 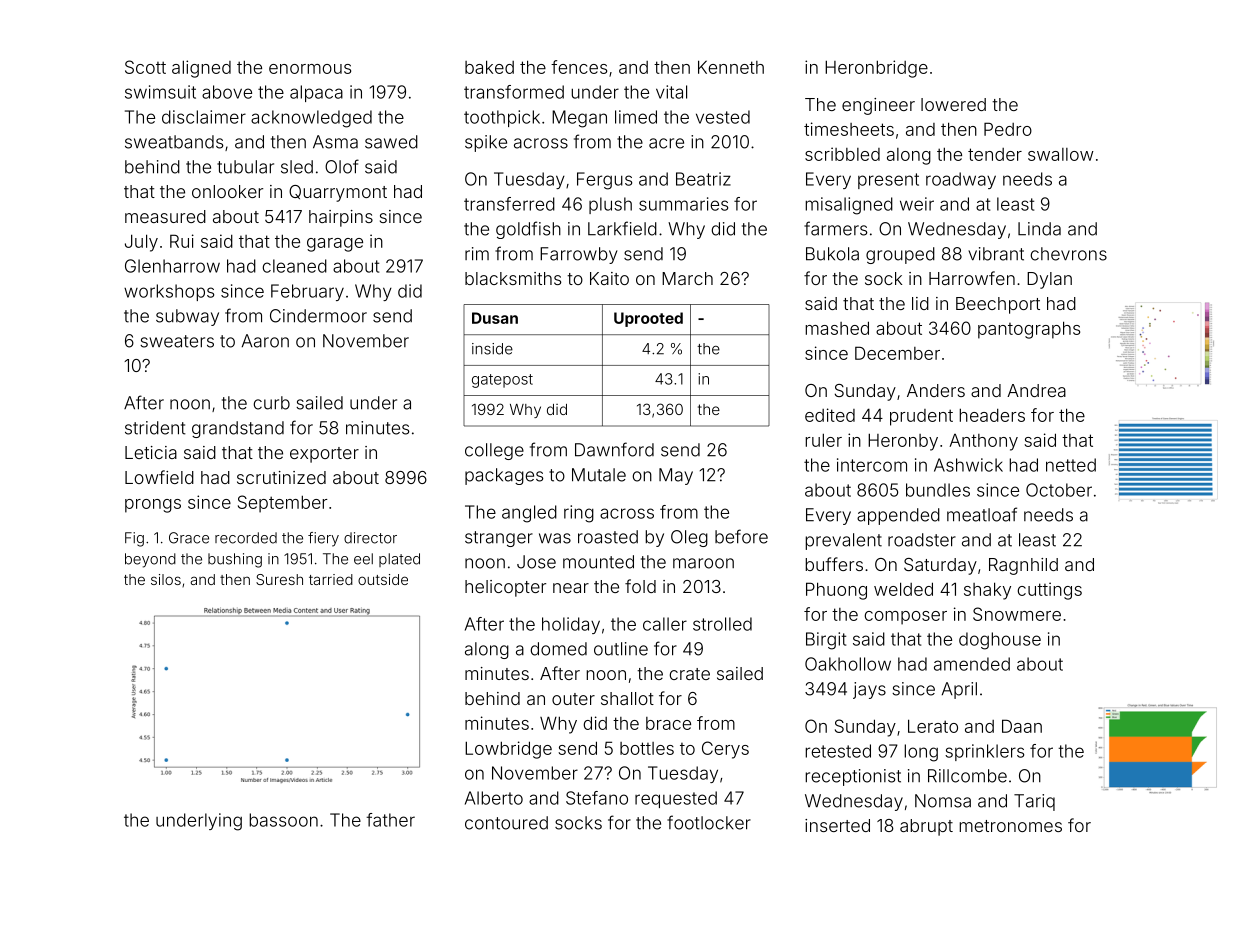 What do you see at coordinates (900, 255) in the document?
I see `grouped` at bounding box center [900, 255].
